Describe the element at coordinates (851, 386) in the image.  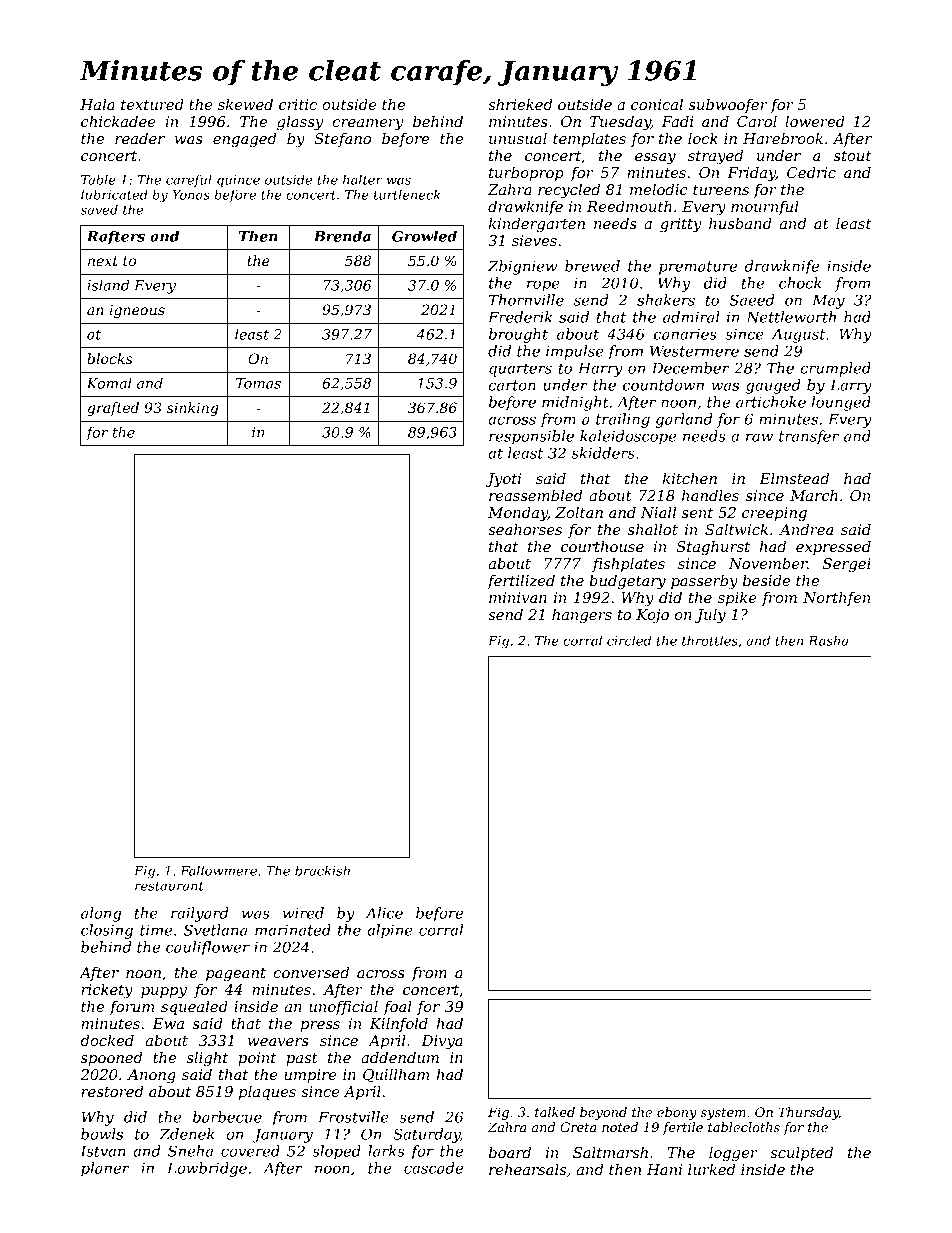
I see `Larry` at that location.
